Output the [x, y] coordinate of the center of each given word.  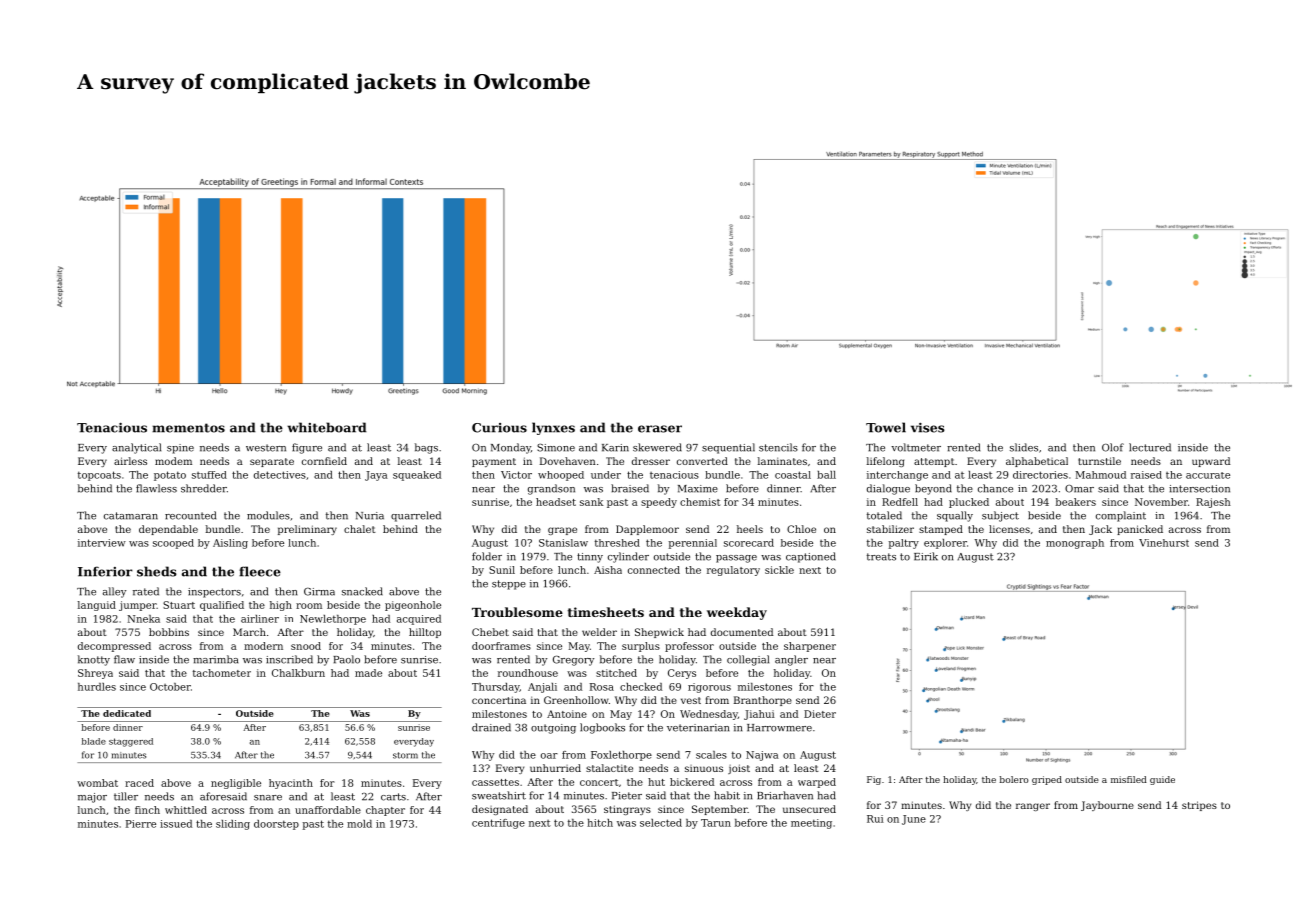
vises [928, 428]
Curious [499, 428]
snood [306, 646]
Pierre [141, 824]
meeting [811, 824]
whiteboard [327, 427]
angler [791, 660]
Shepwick [659, 633]
